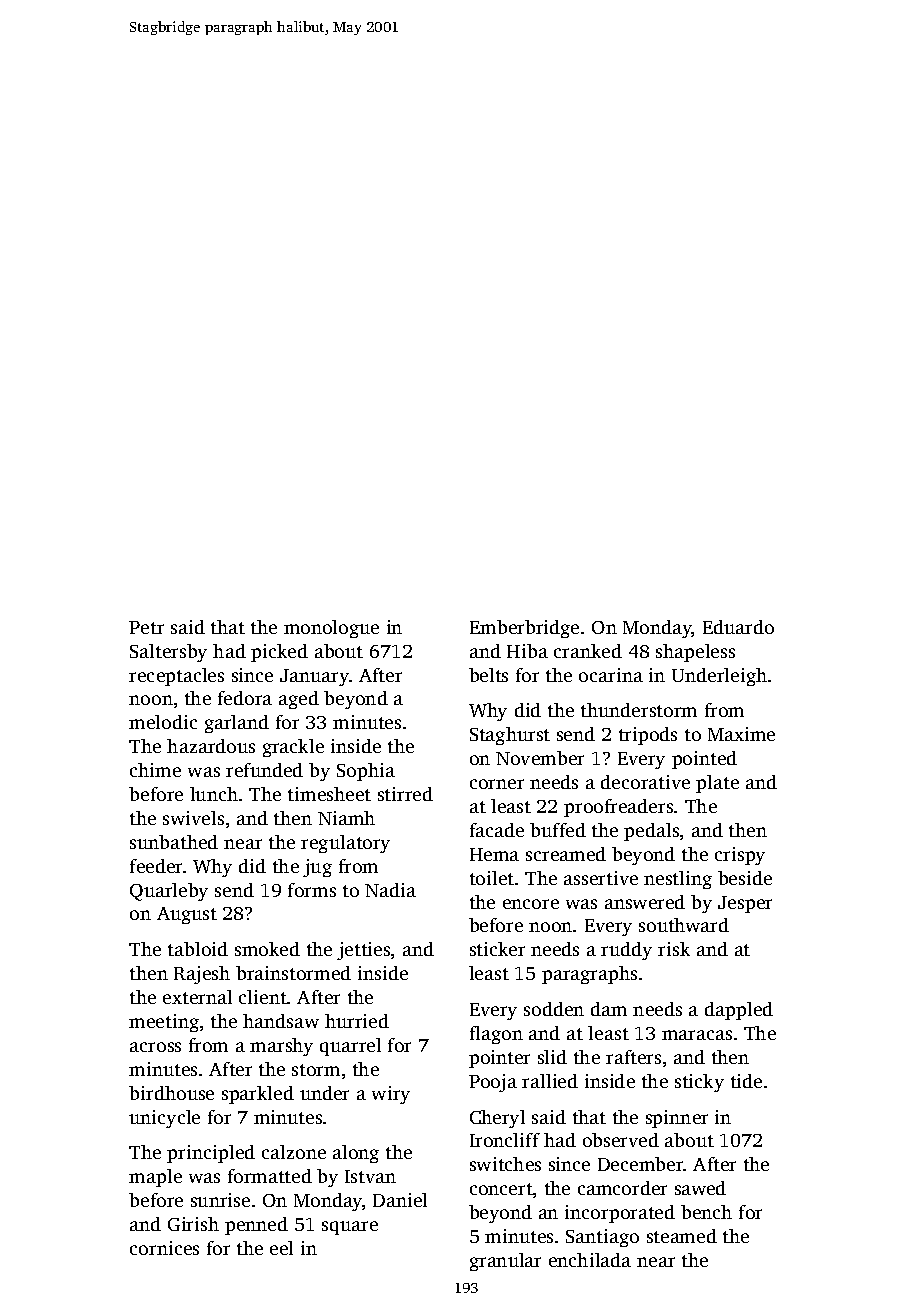 This page has width=908, height=1316. What do you see at coordinates (494, 854) in the page?
I see `Hema` at bounding box center [494, 854].
